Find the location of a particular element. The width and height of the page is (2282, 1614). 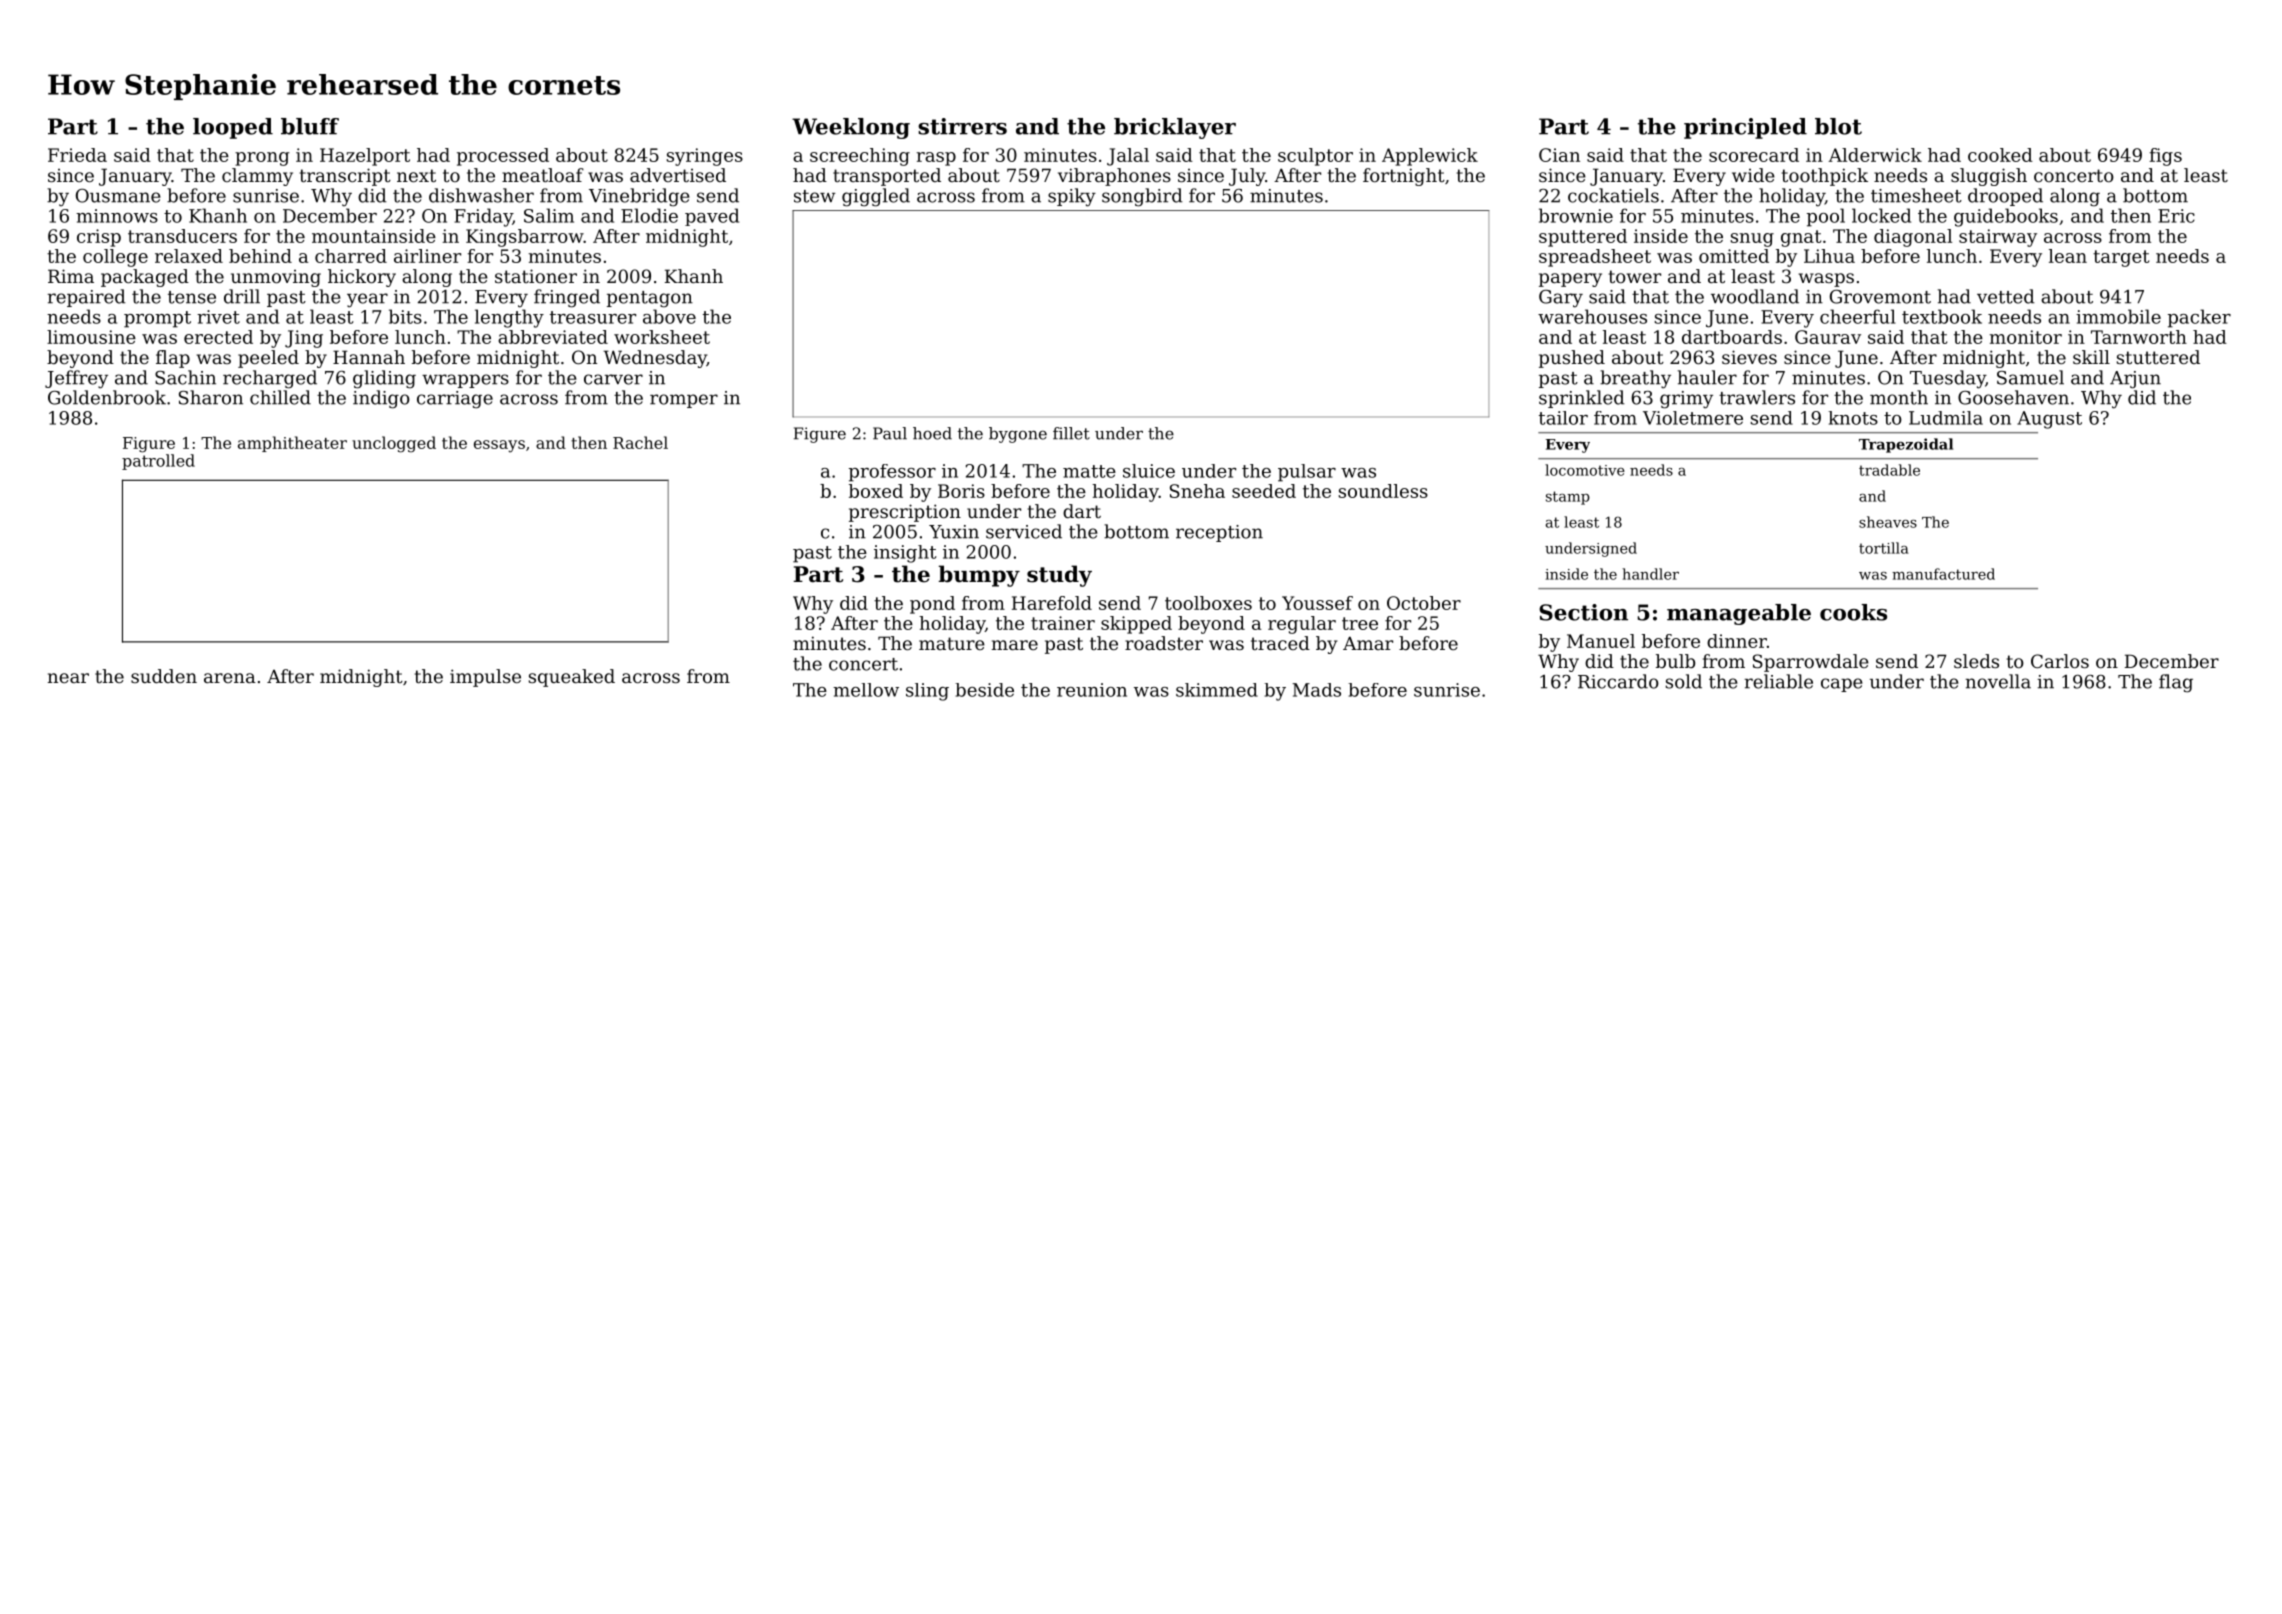

principled is located at coordinates (1745, 128).
